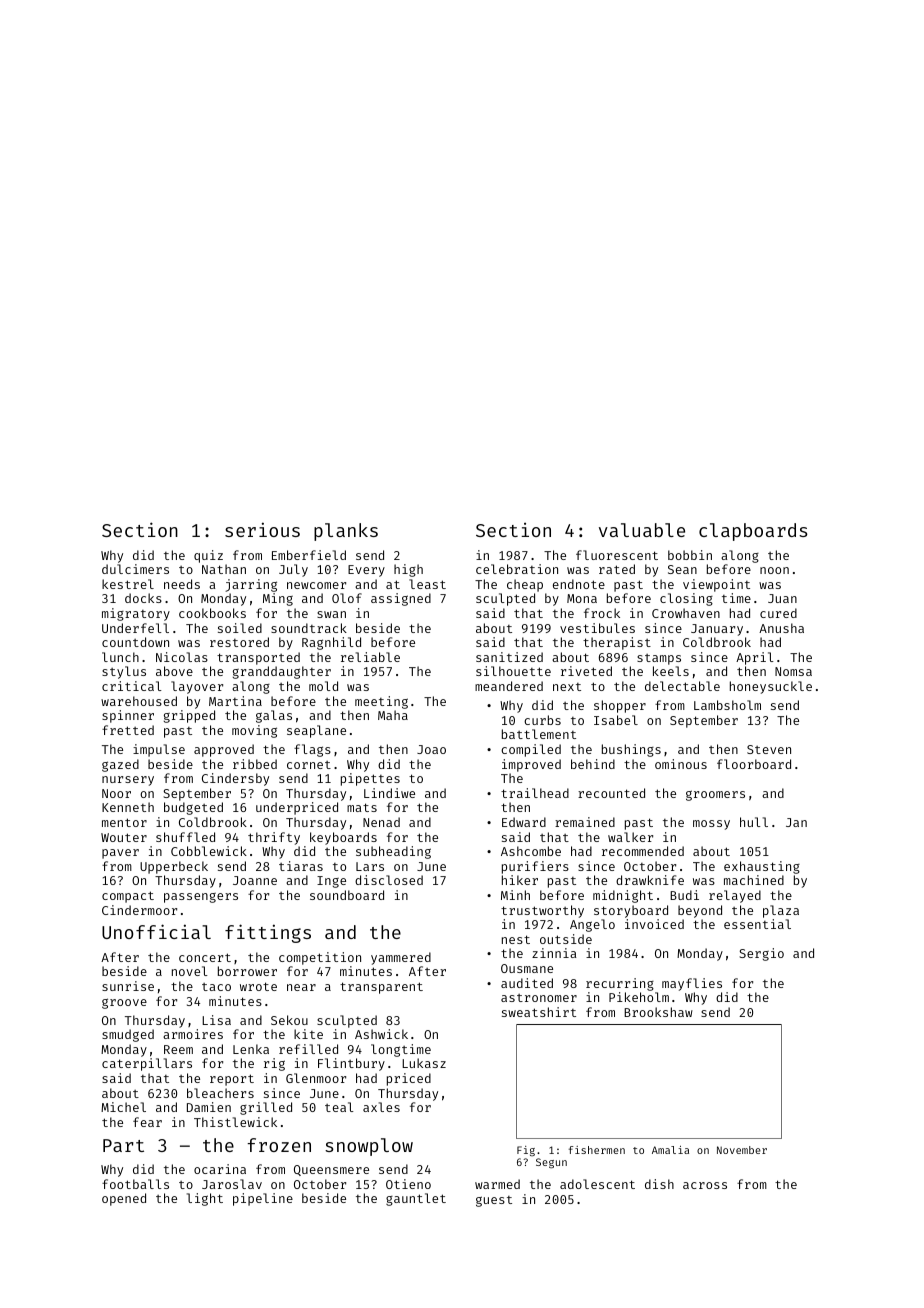  Describe the element at coordinates (282, 672) in the image. I see `granddaughter` at that location.
